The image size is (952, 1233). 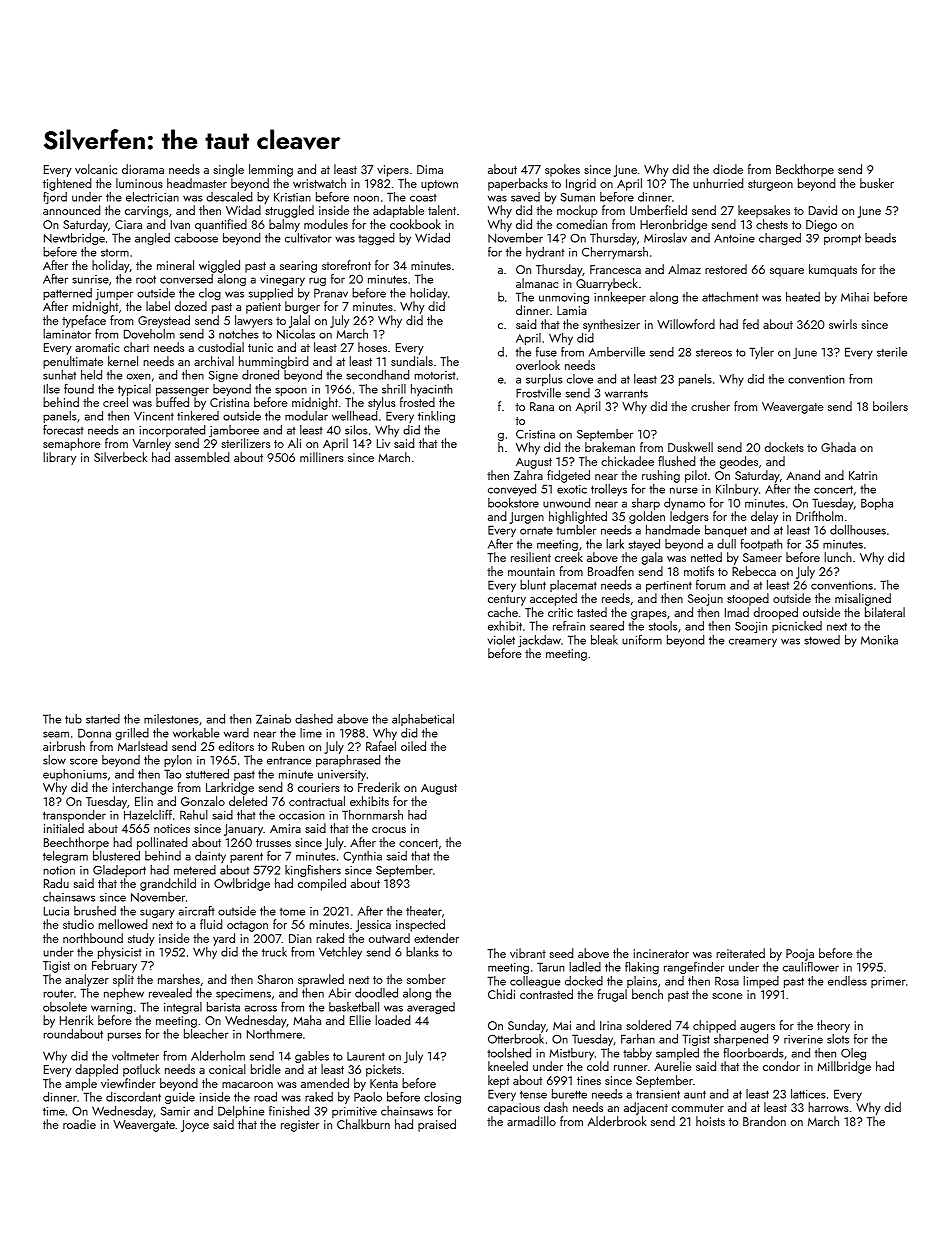 What do you see at coordinates (210, 294) in the image?
I see `clog` at bounding box center [210, 294].
